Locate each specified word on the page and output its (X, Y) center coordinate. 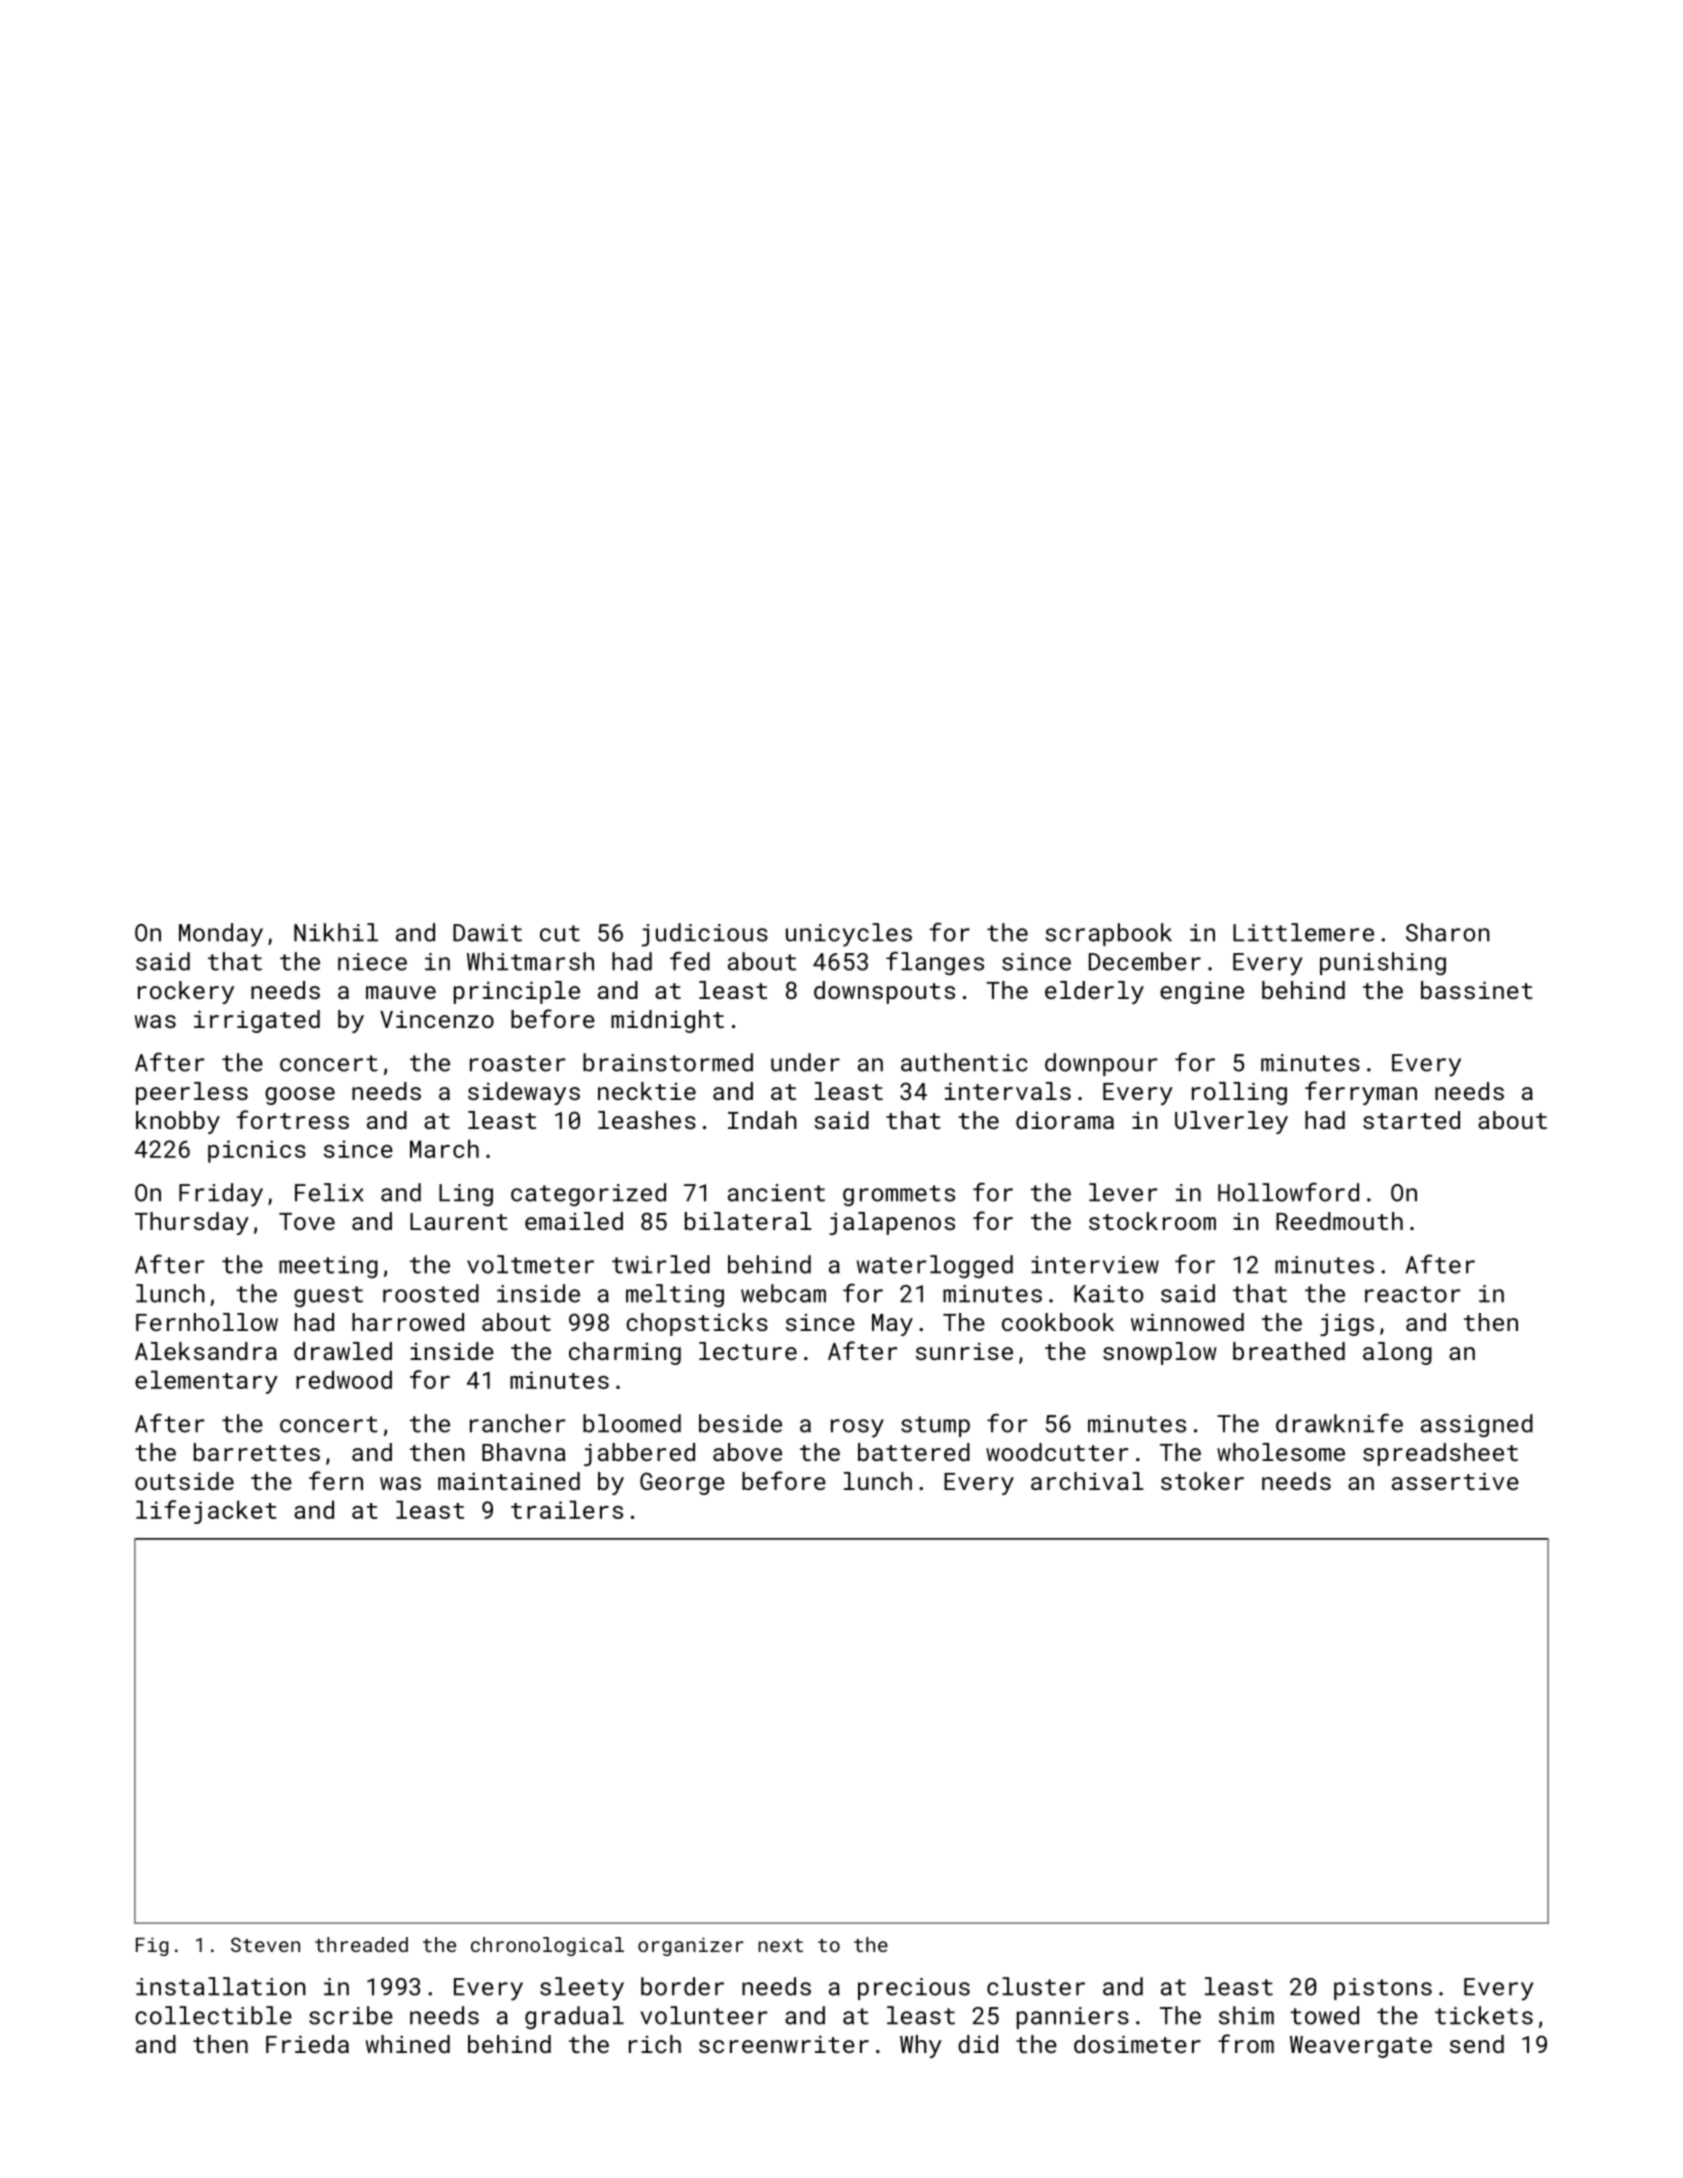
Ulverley (1231, 1122)
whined (407, 2044)
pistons (1383, 1989)
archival (1087, 1481)
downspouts (884, 992)
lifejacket (206, 1512)
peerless (192, 1093)
